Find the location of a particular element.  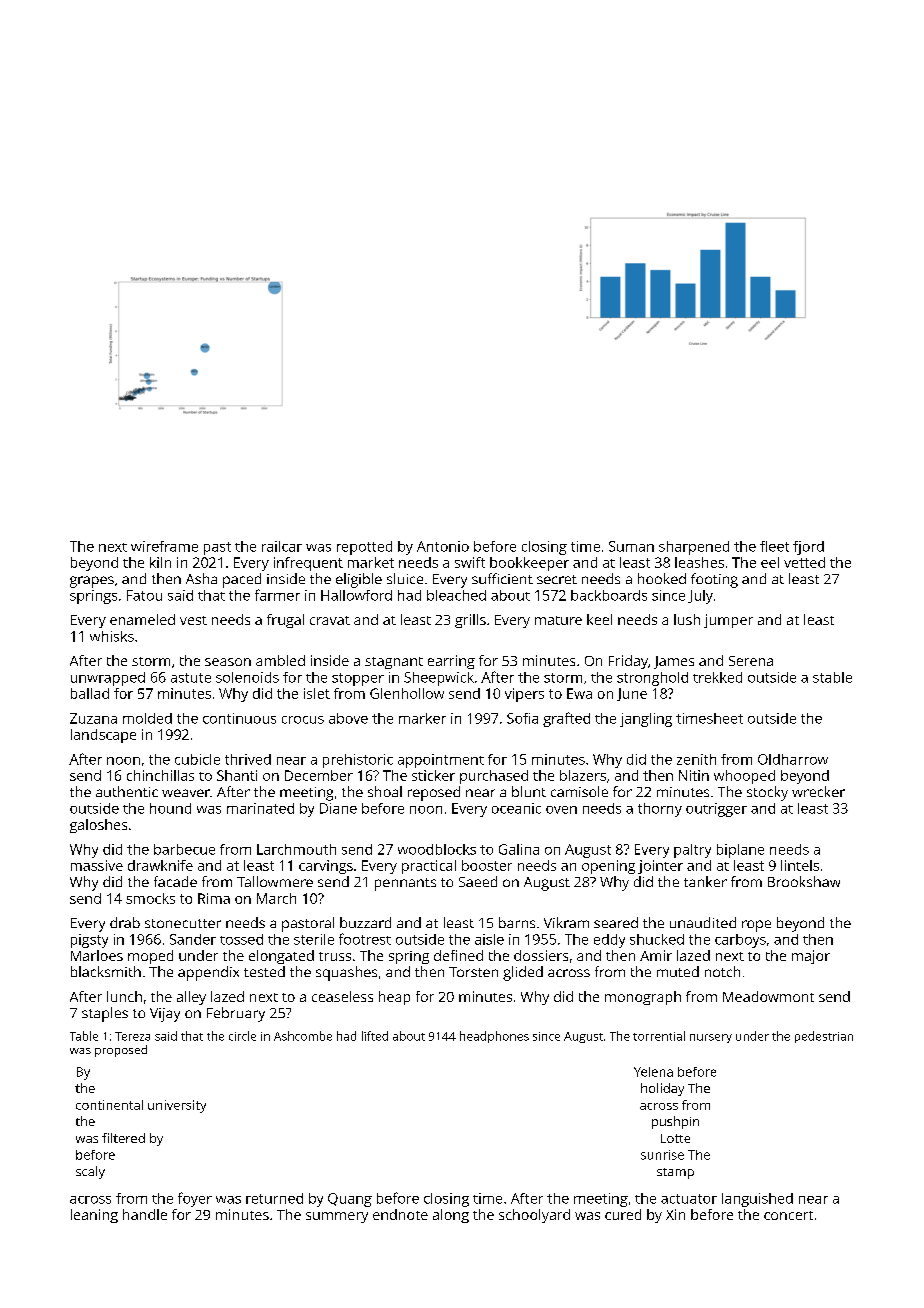

Oldharrow is located at coordinates (793, 759).
